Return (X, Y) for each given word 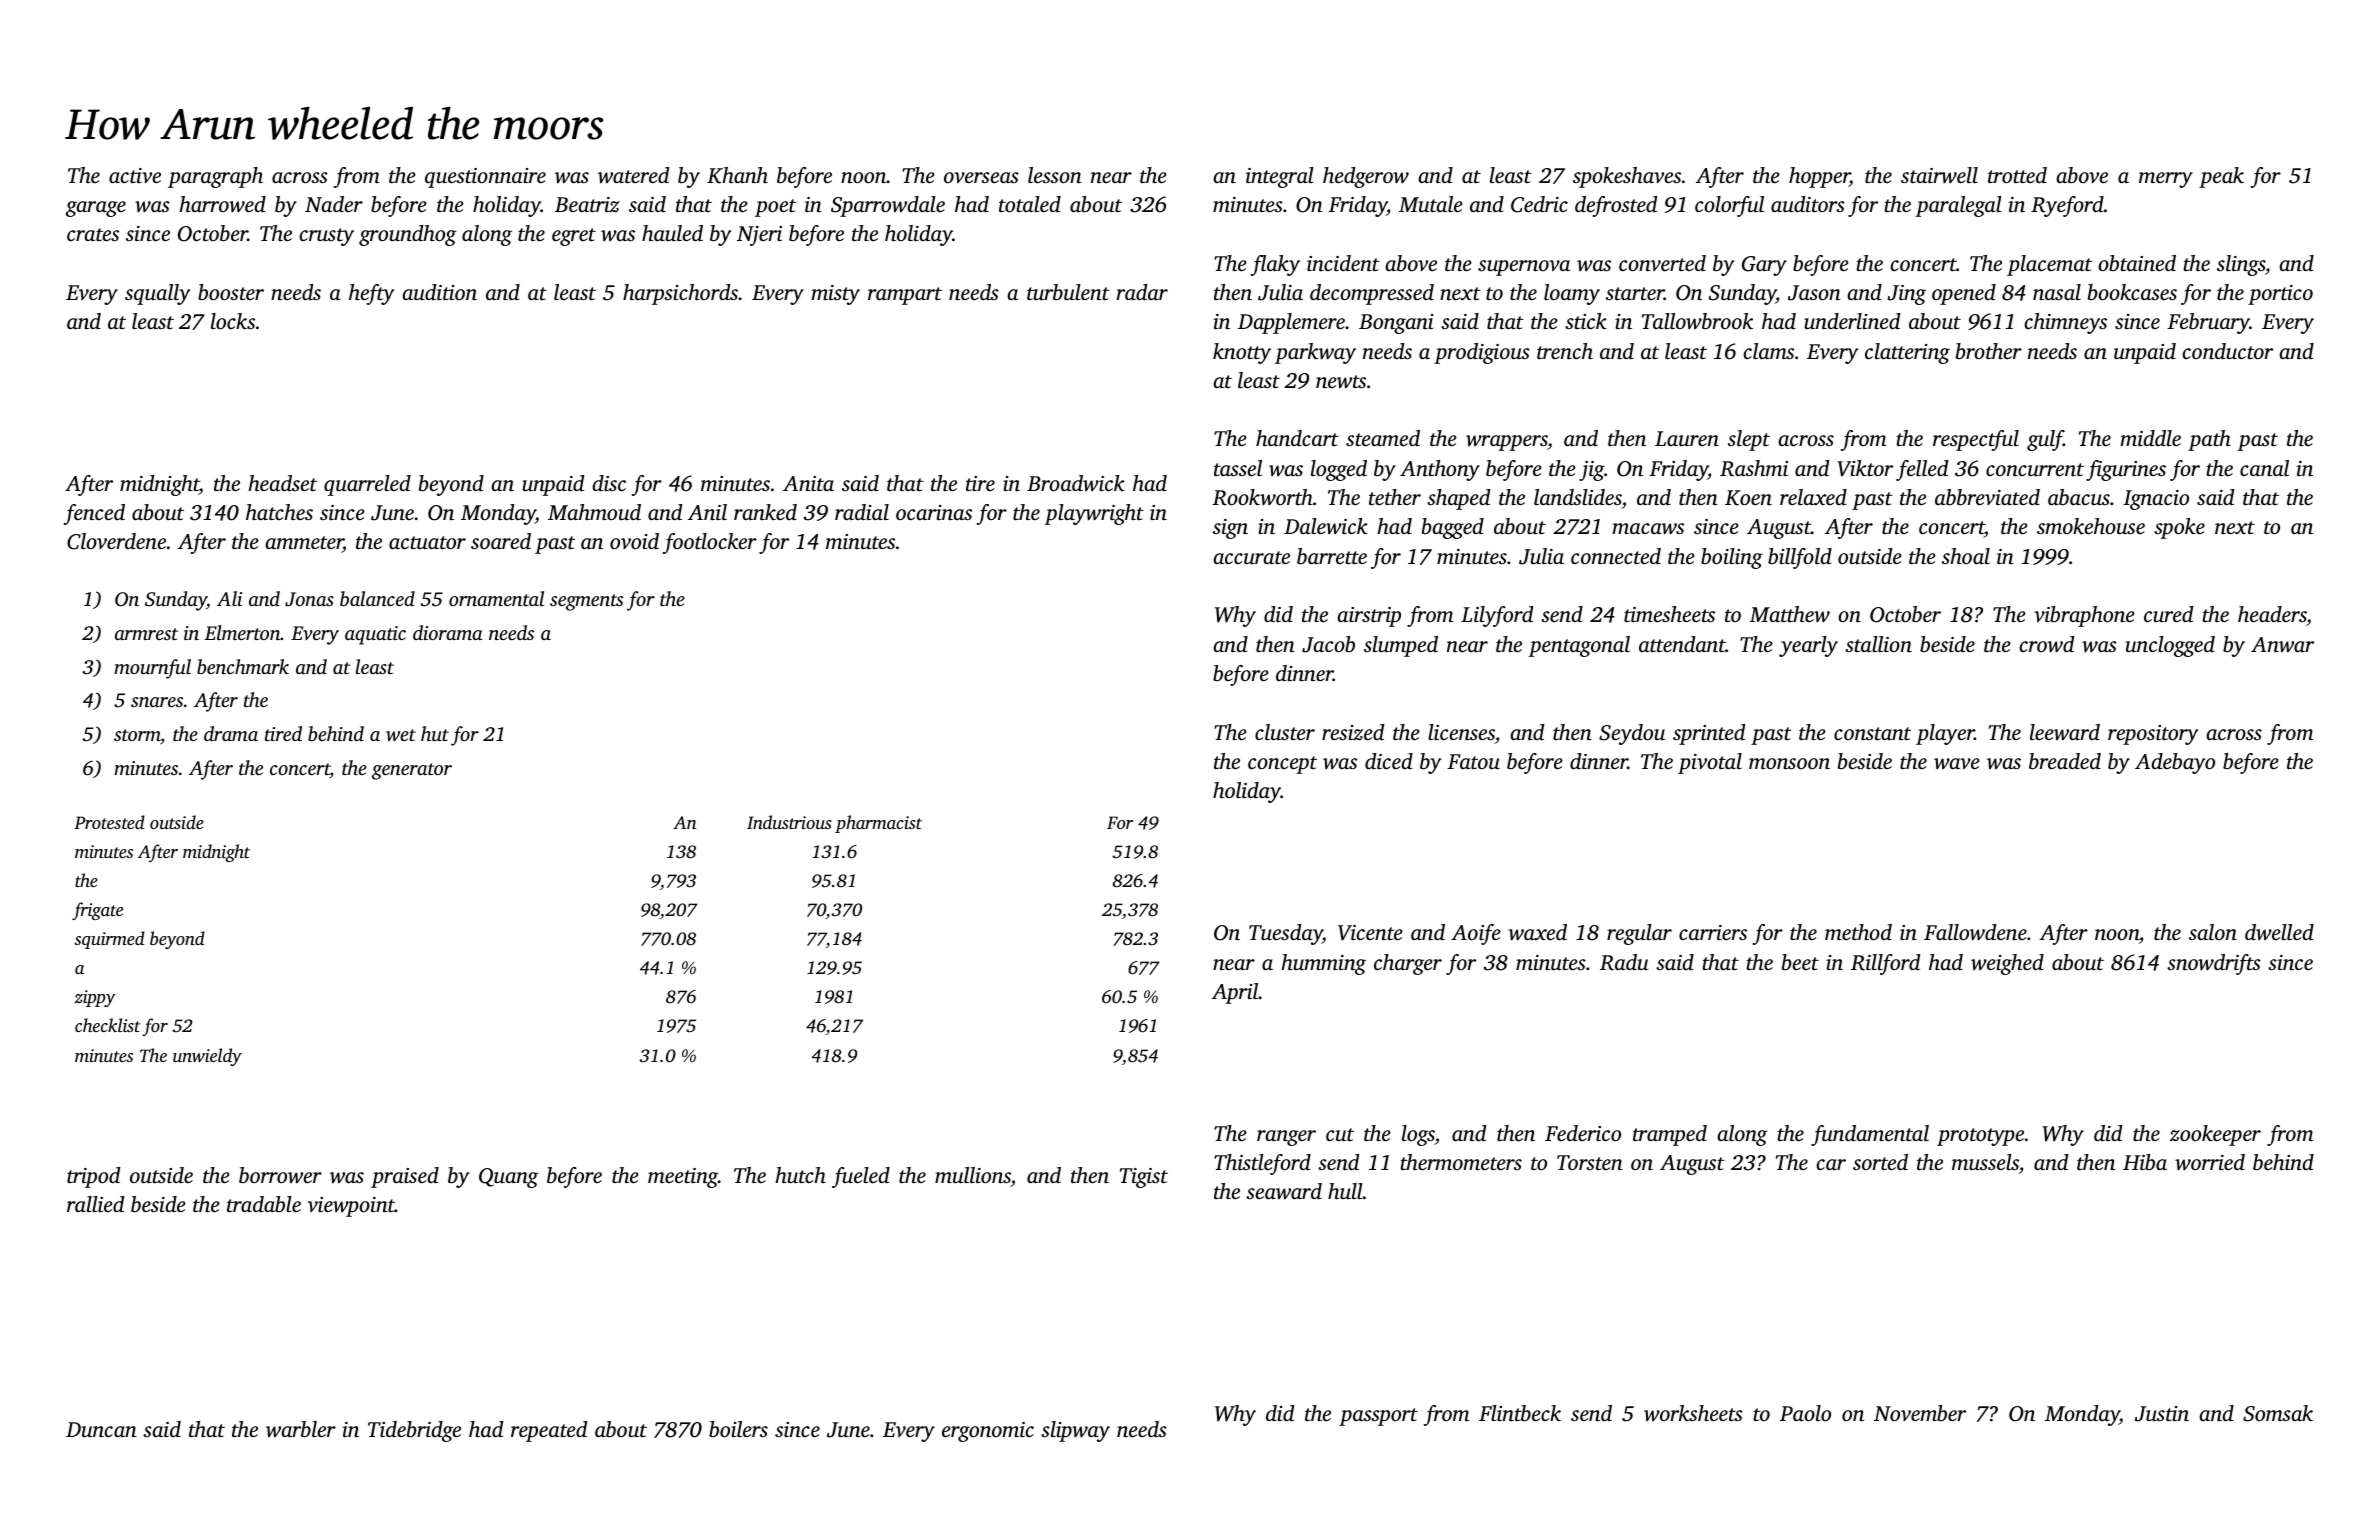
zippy (95, 998)
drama (231, 733)
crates (93, 234)
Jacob (1328, 644)
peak (2221, 177)
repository (2153, 735)
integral (1280, 177)
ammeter (304, 544)
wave (1957, 764)
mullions (973, 1175)
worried (2210, 1162)
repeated (549, 1431)
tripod (93, 1177)
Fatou (1473, 761)
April (1235, 993)
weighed (2007, 964)
